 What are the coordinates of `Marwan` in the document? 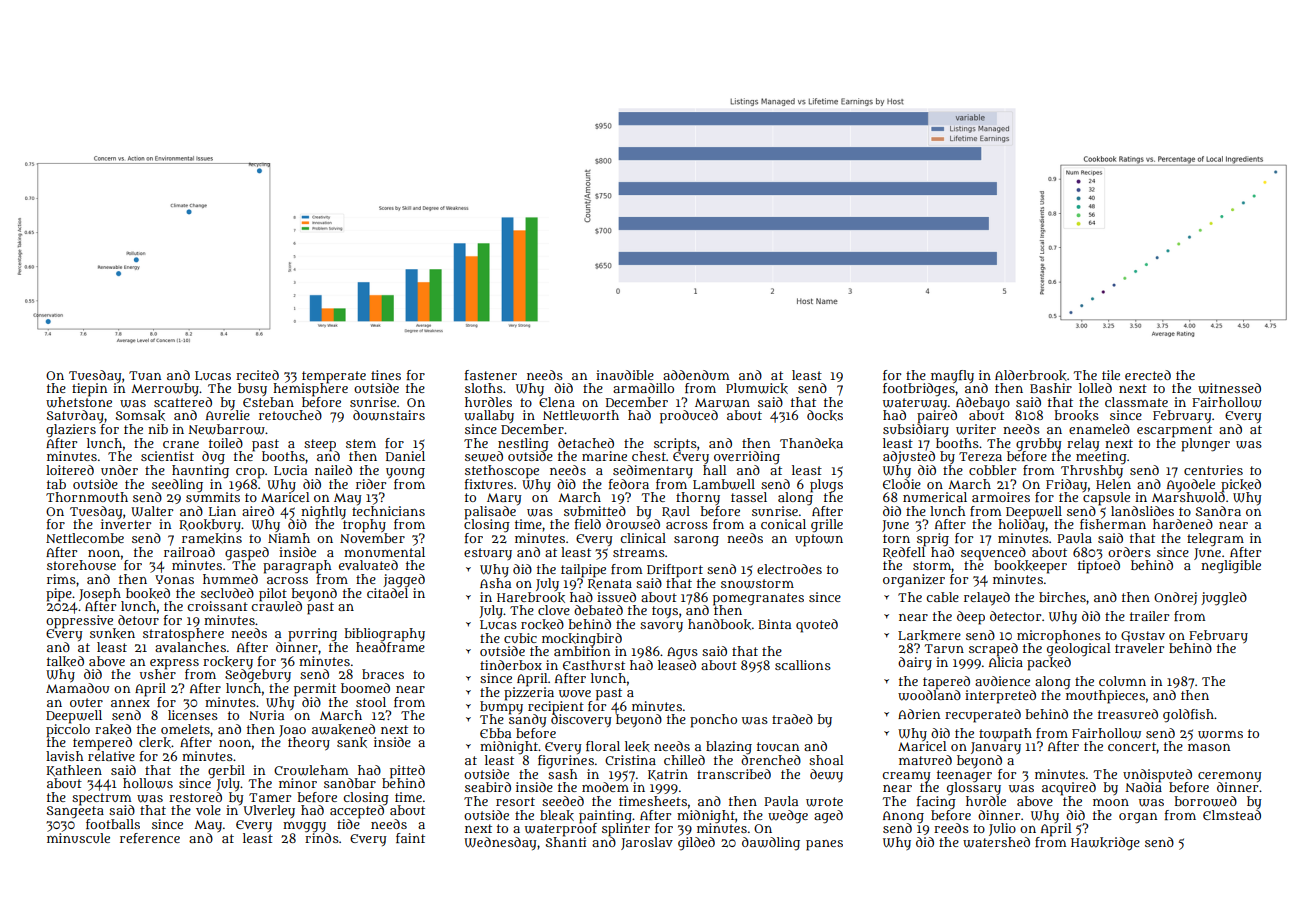 It's located at (722, 403).
